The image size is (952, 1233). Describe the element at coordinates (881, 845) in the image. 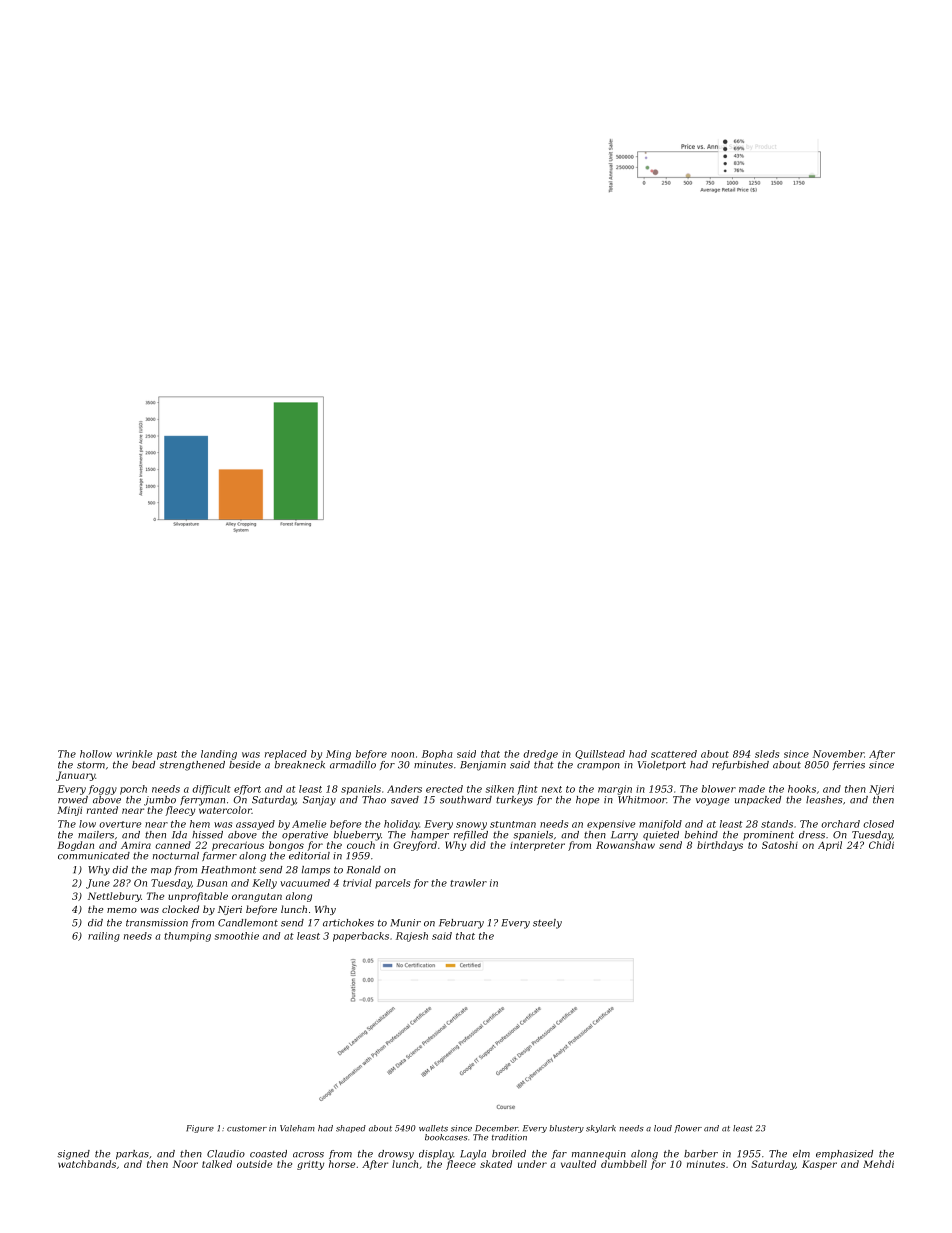

I see `Chidi` at that location.
